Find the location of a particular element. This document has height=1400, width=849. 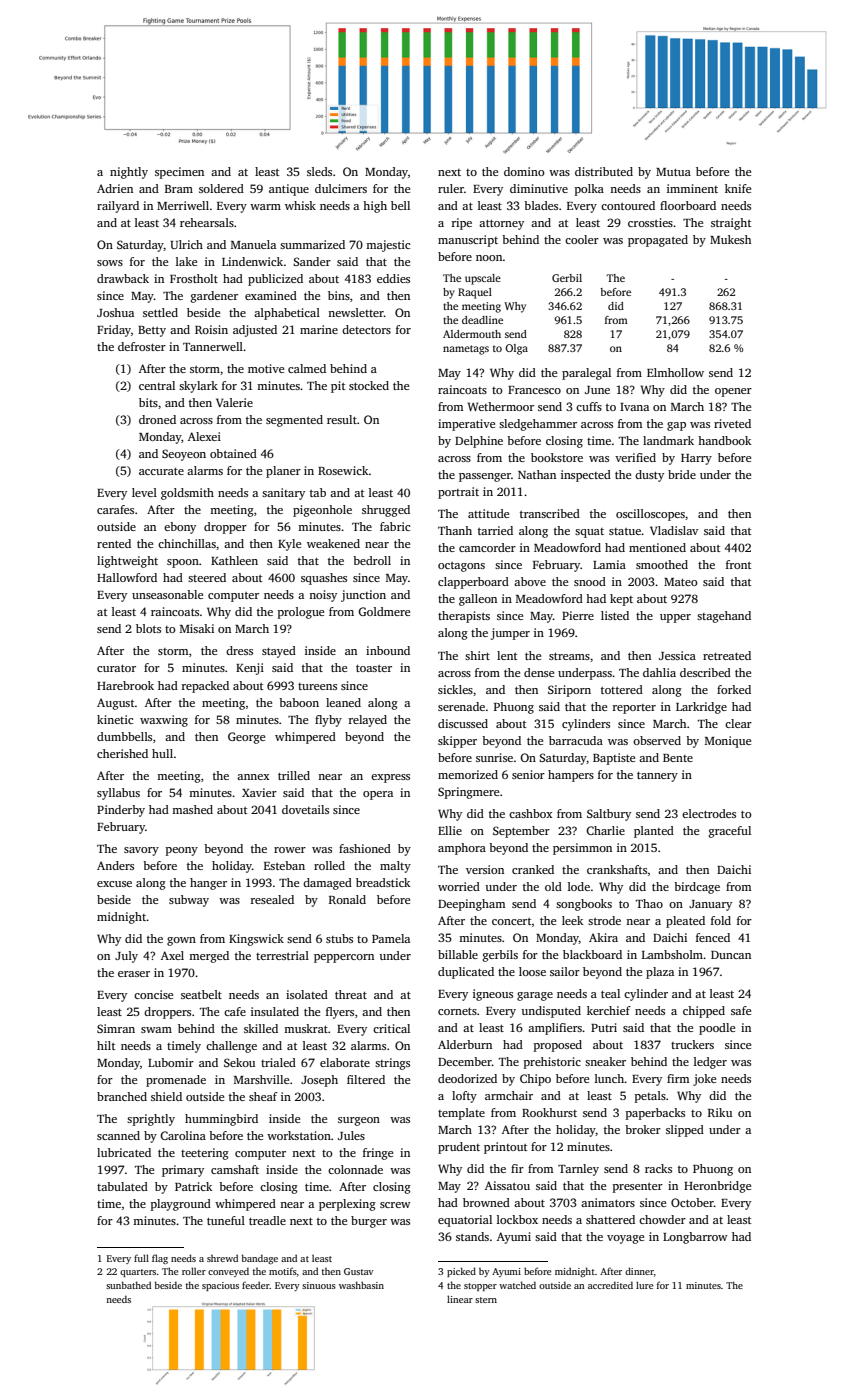

droned is located at coordinates (157, 419).
